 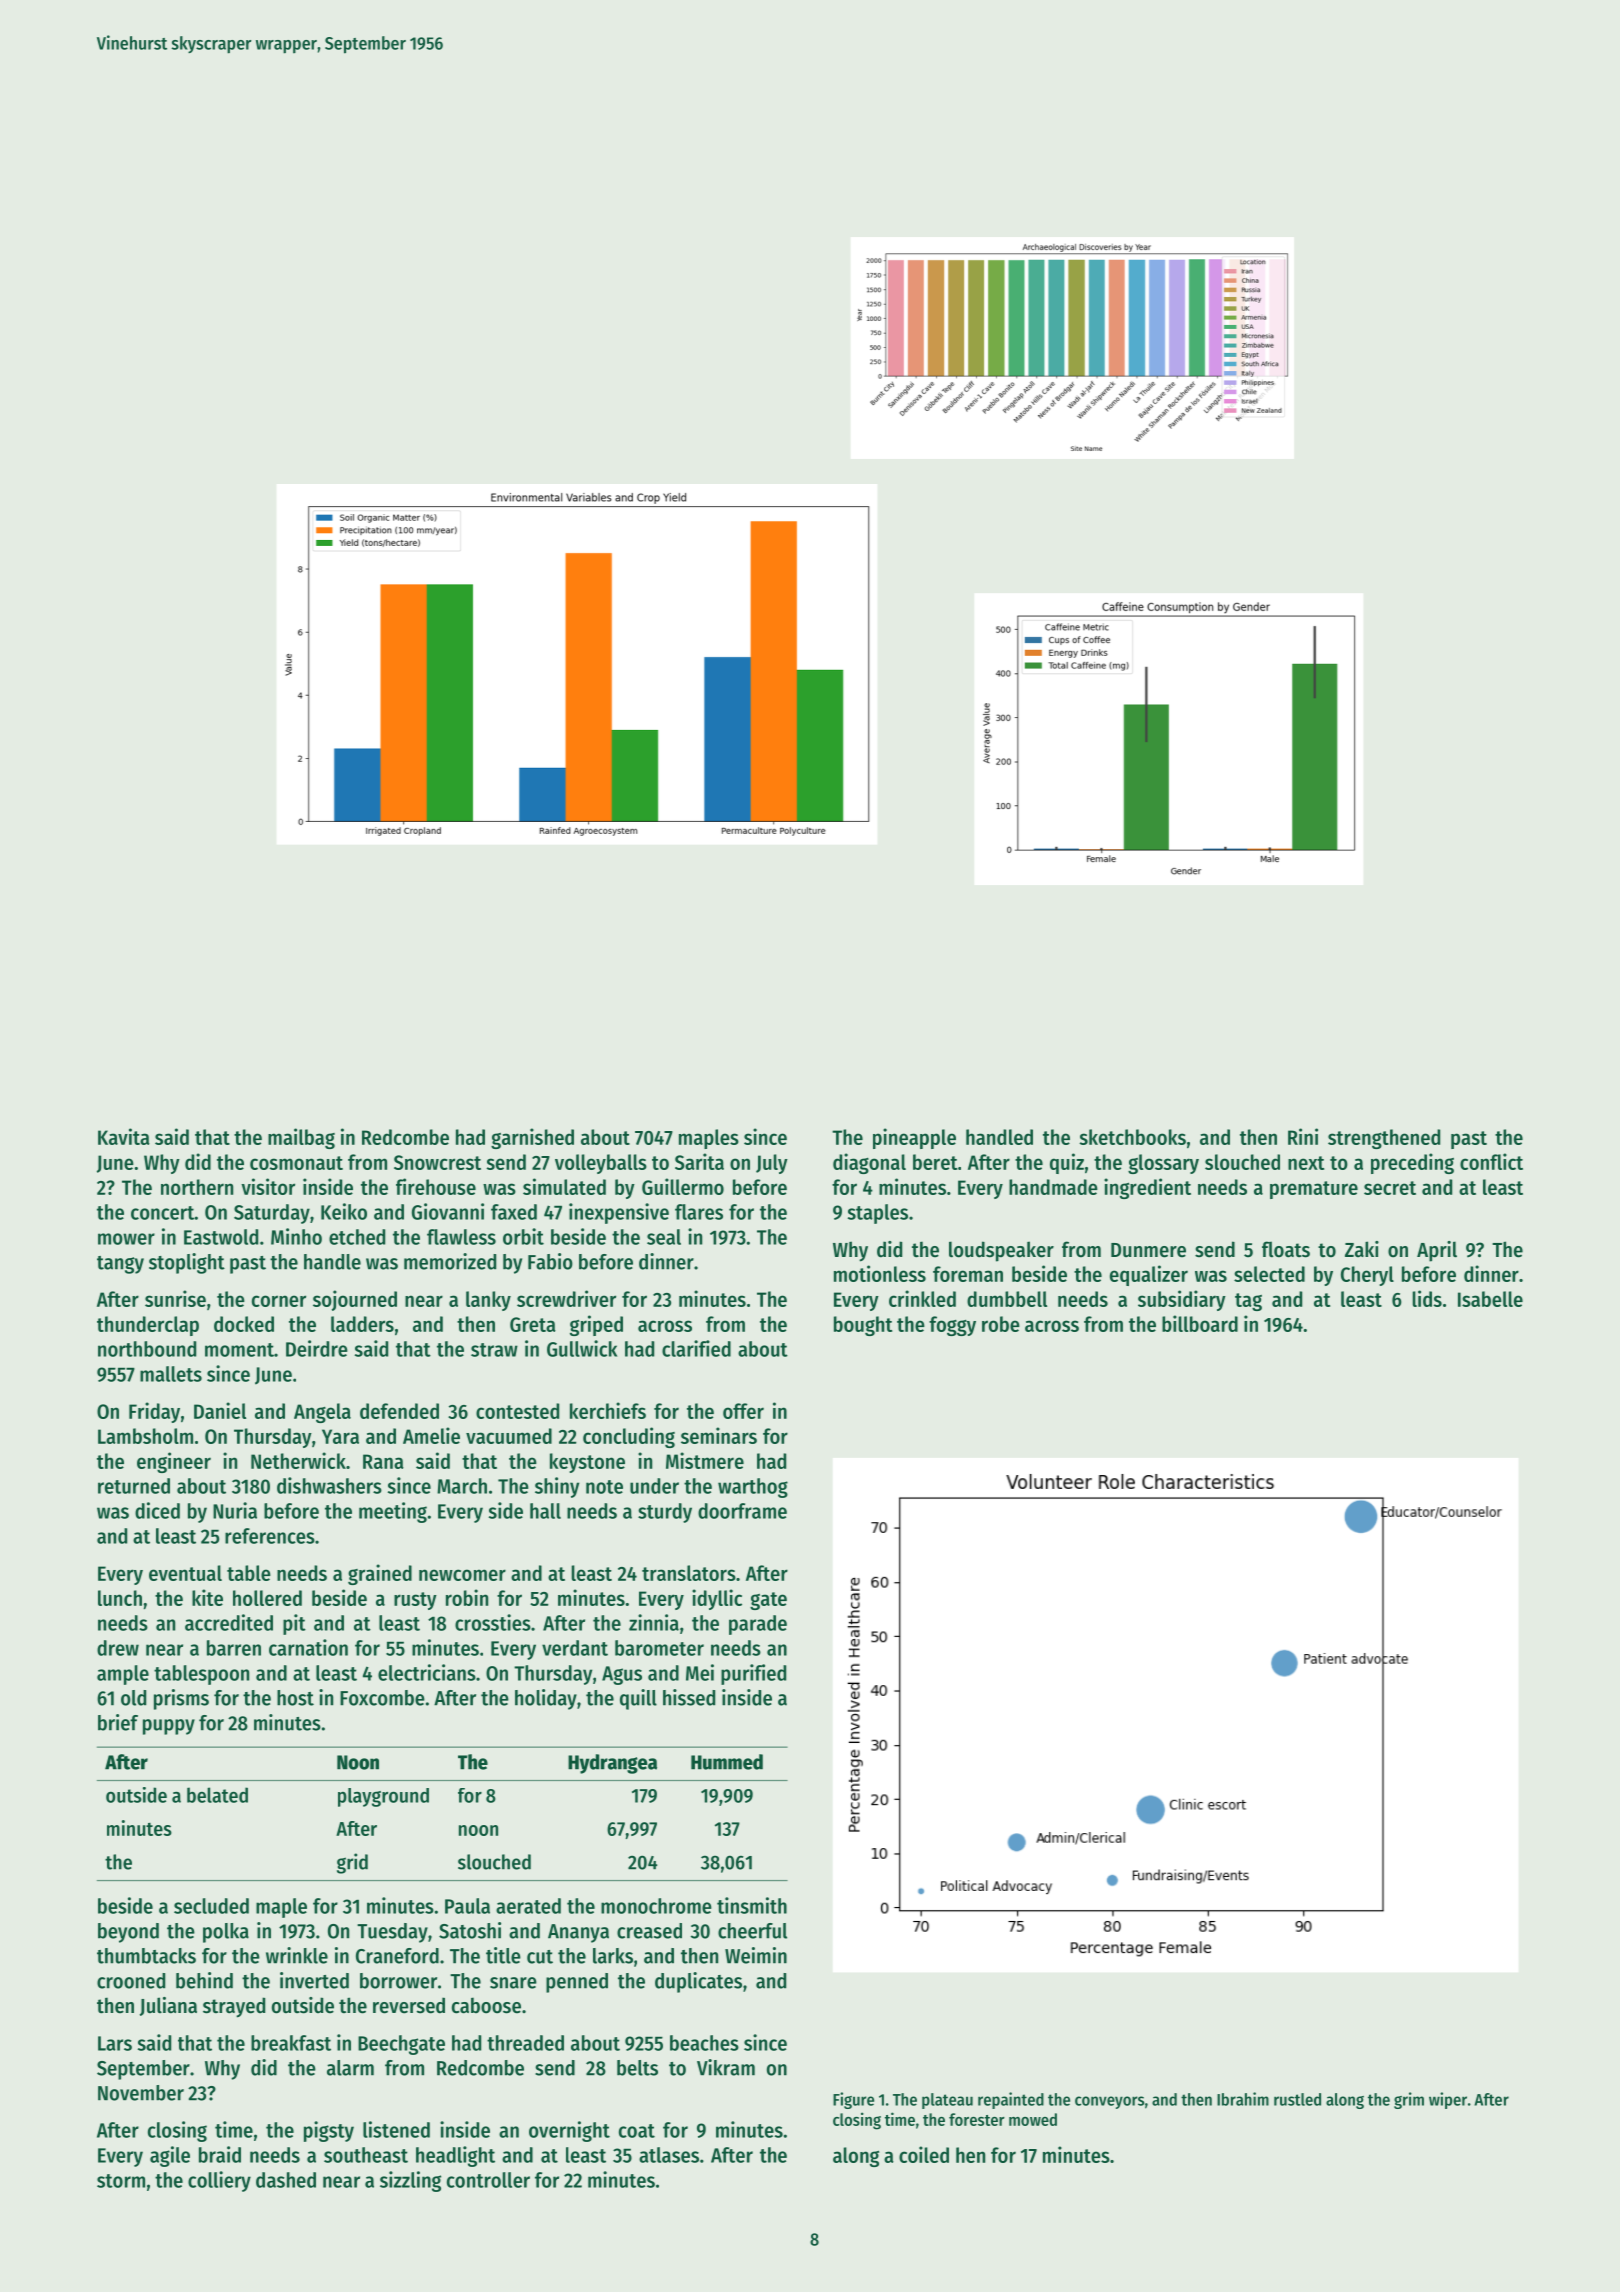 I want to click on Hummed, so click(x=727, y=1762).
